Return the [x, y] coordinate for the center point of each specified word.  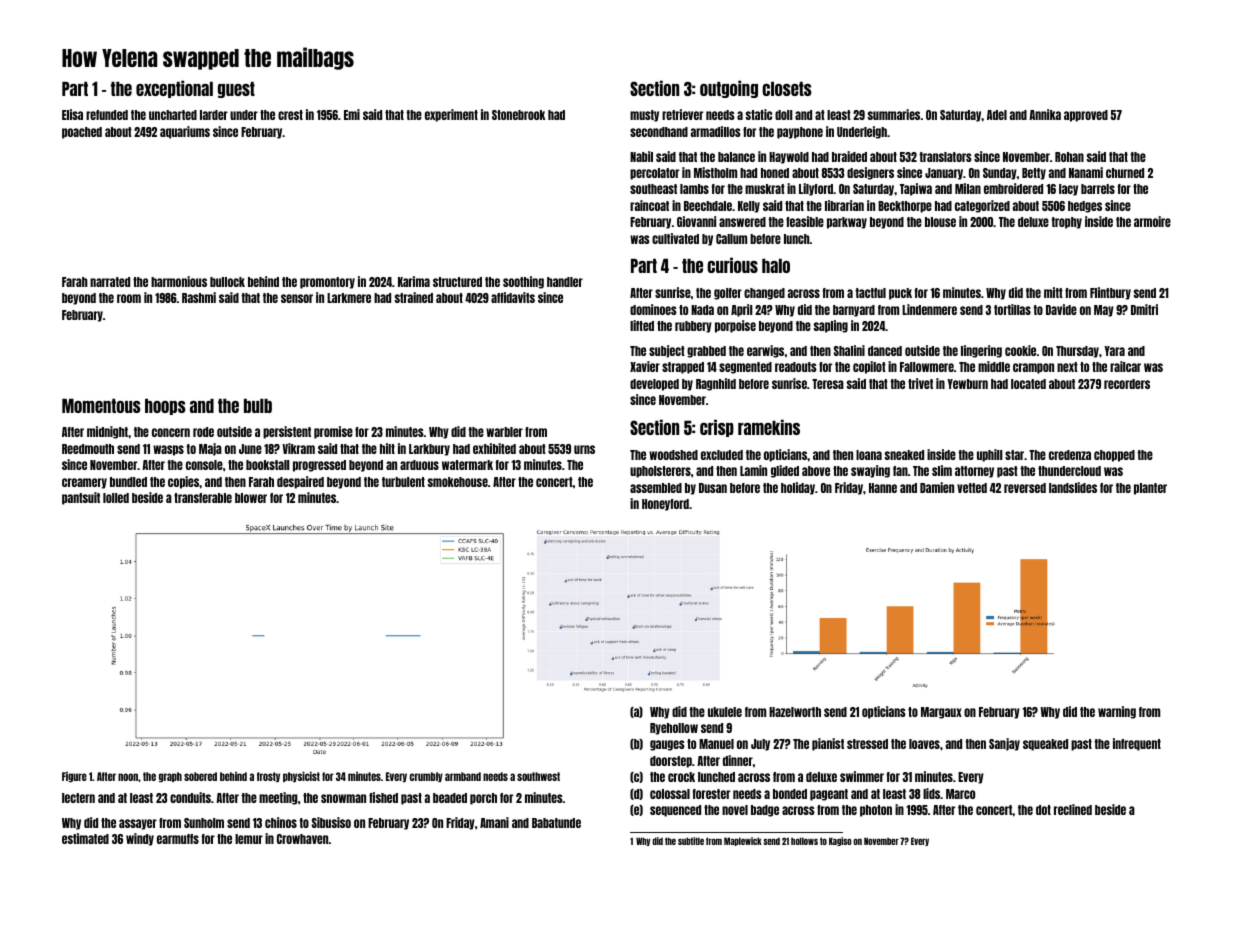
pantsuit [81, 498]
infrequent [1137, 744]
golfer [728, 294]
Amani [494, 822]
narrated [110, 282]
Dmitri [1144, 309]
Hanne [883, 488]
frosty [268, 777]
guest [236, 90]
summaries [893, 114]
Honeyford [665, 505]
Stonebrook [518, 115]
